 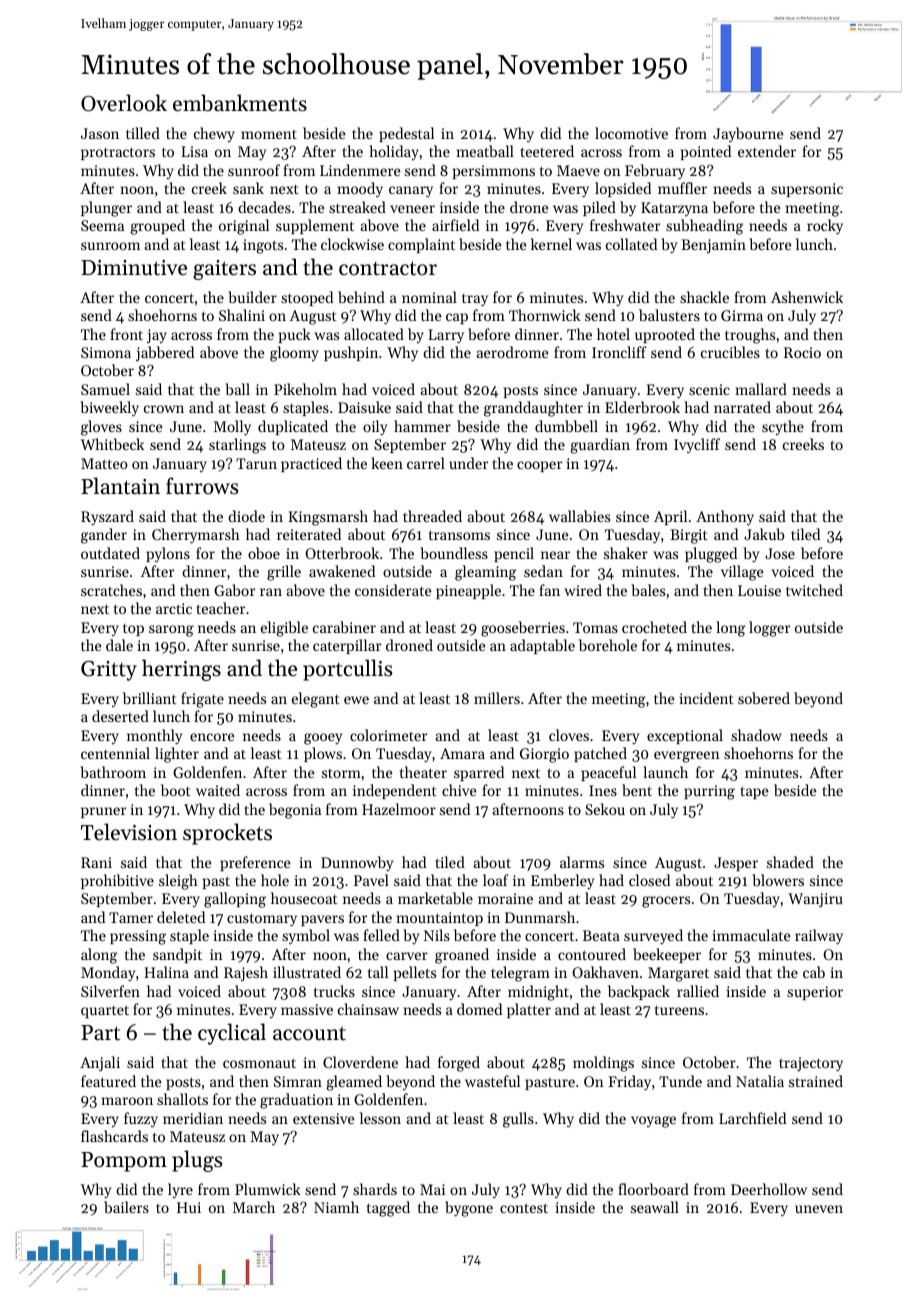 I want to click on loaf, so click(x=495, y=880).
